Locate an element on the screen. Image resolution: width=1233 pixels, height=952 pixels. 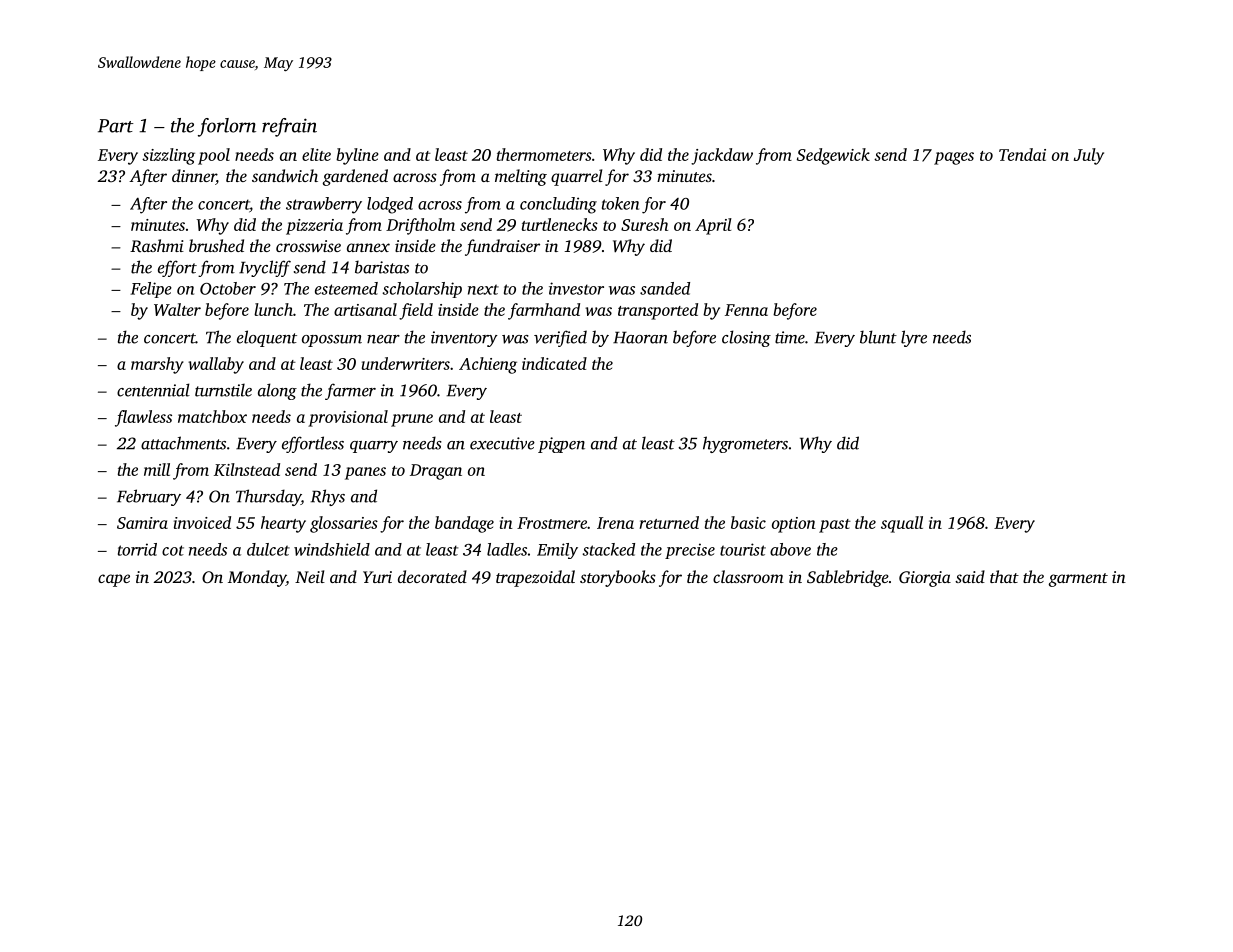
Fenna is located at coordinates (746, 310).
